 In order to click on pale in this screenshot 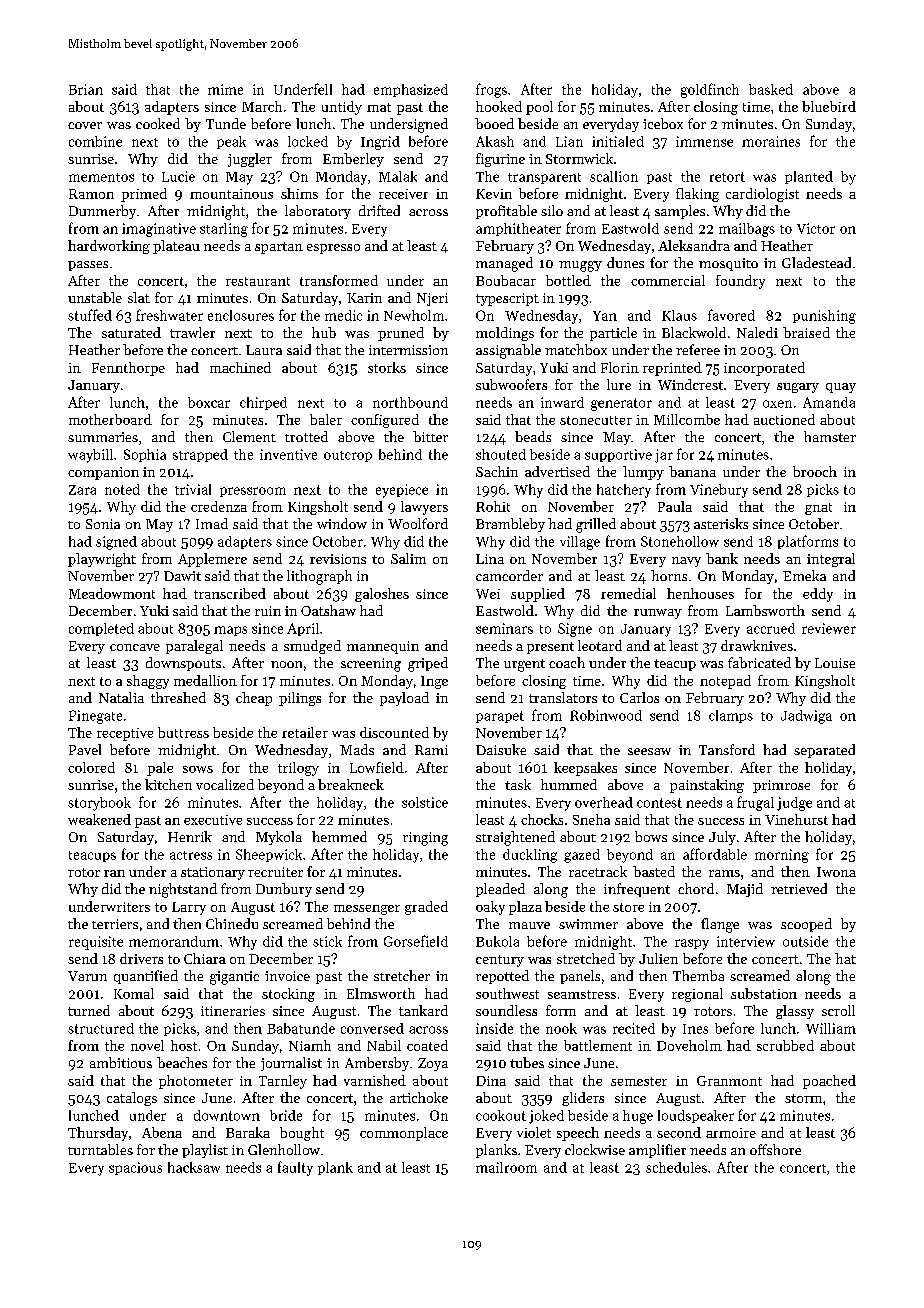, I will do `click(160, 769)`.
